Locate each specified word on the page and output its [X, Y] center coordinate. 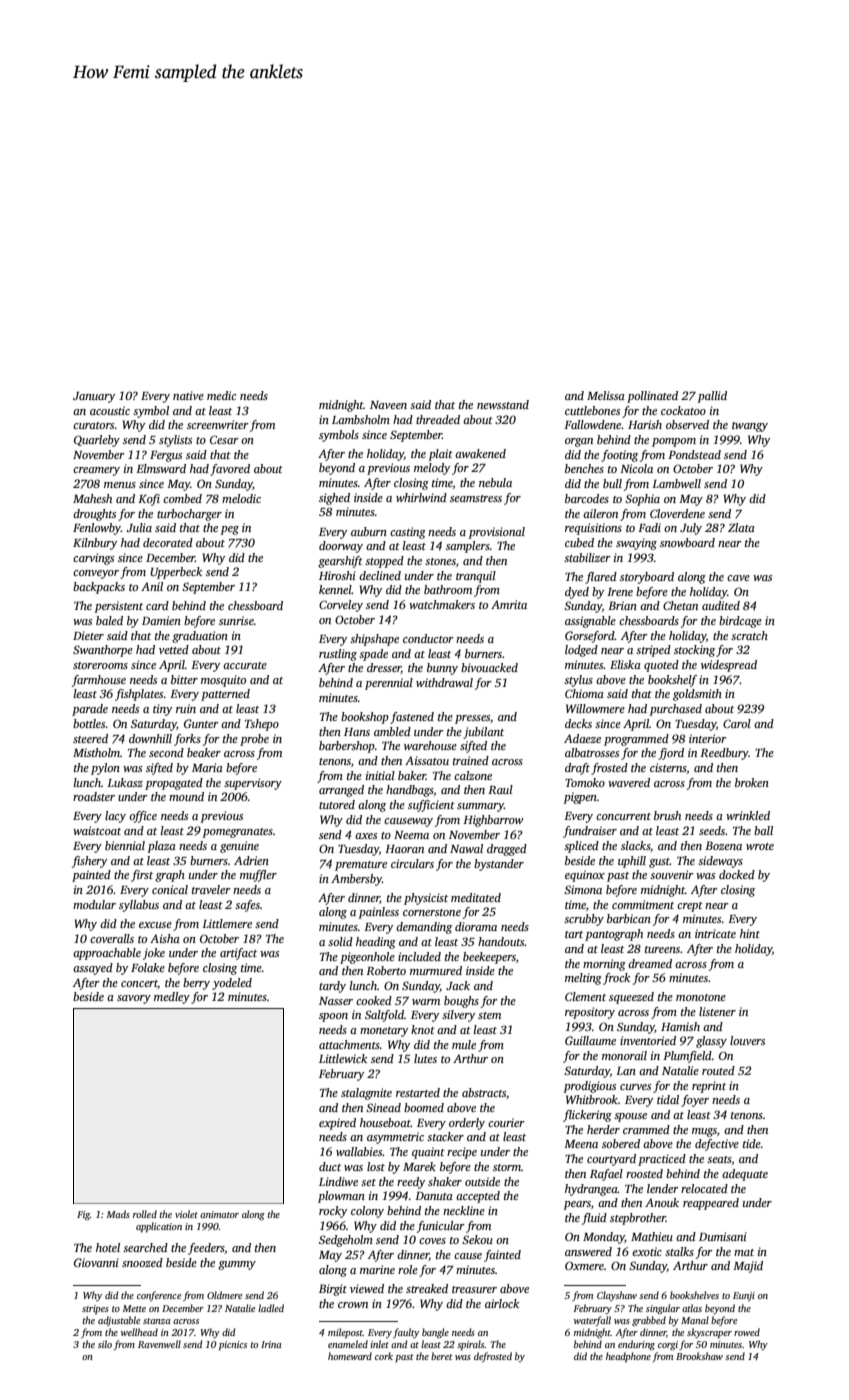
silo [105, 1344]
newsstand [503, 404]
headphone [628, 1357]
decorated [168, 542]
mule [464, 1044]
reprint [709, 1087]
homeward [350, 1356]
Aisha [165, 938]
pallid [712, 397]
